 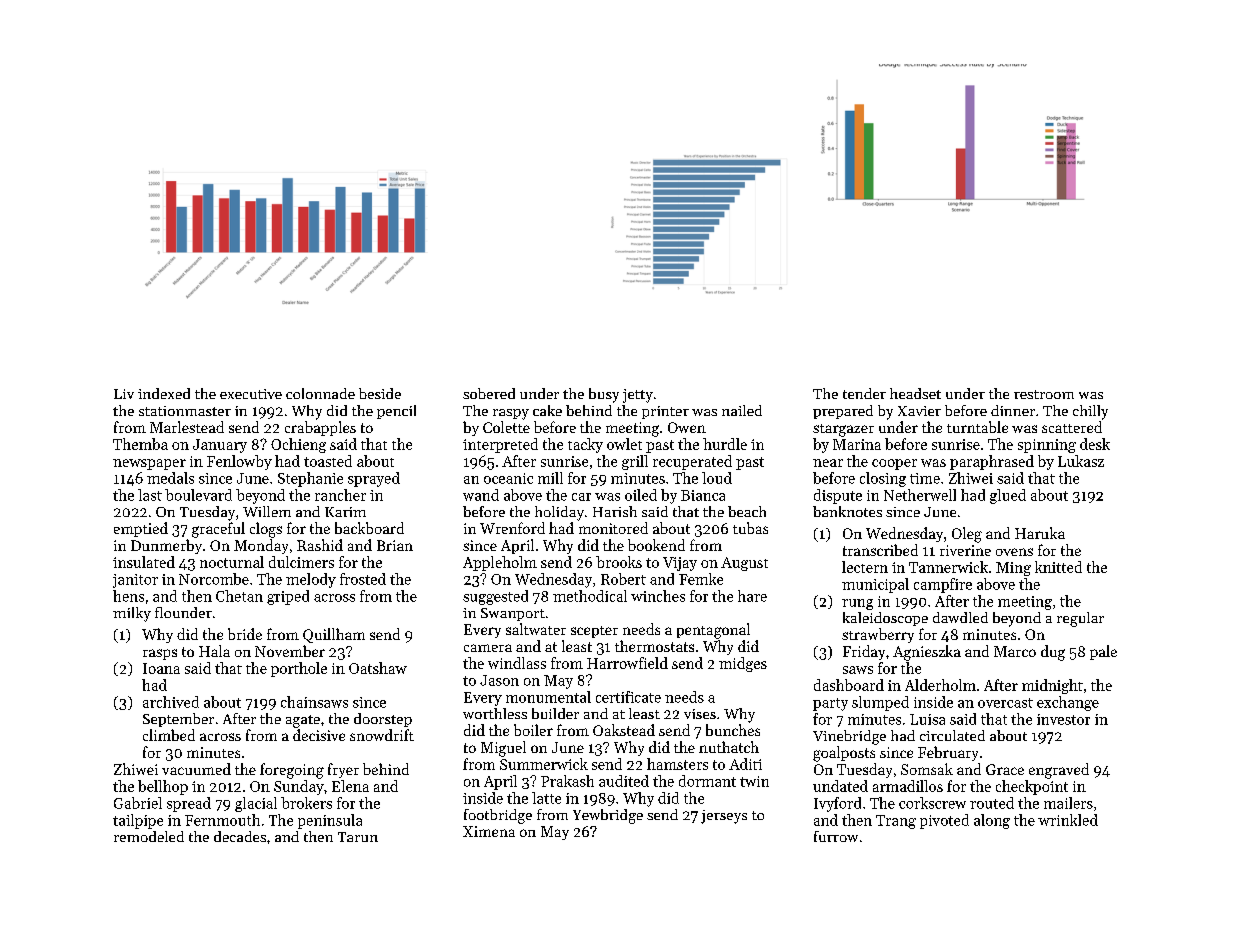 What do you see at coordinates (160, 654) in the document?
I see `rasps` at bounding box center [160, 654].
